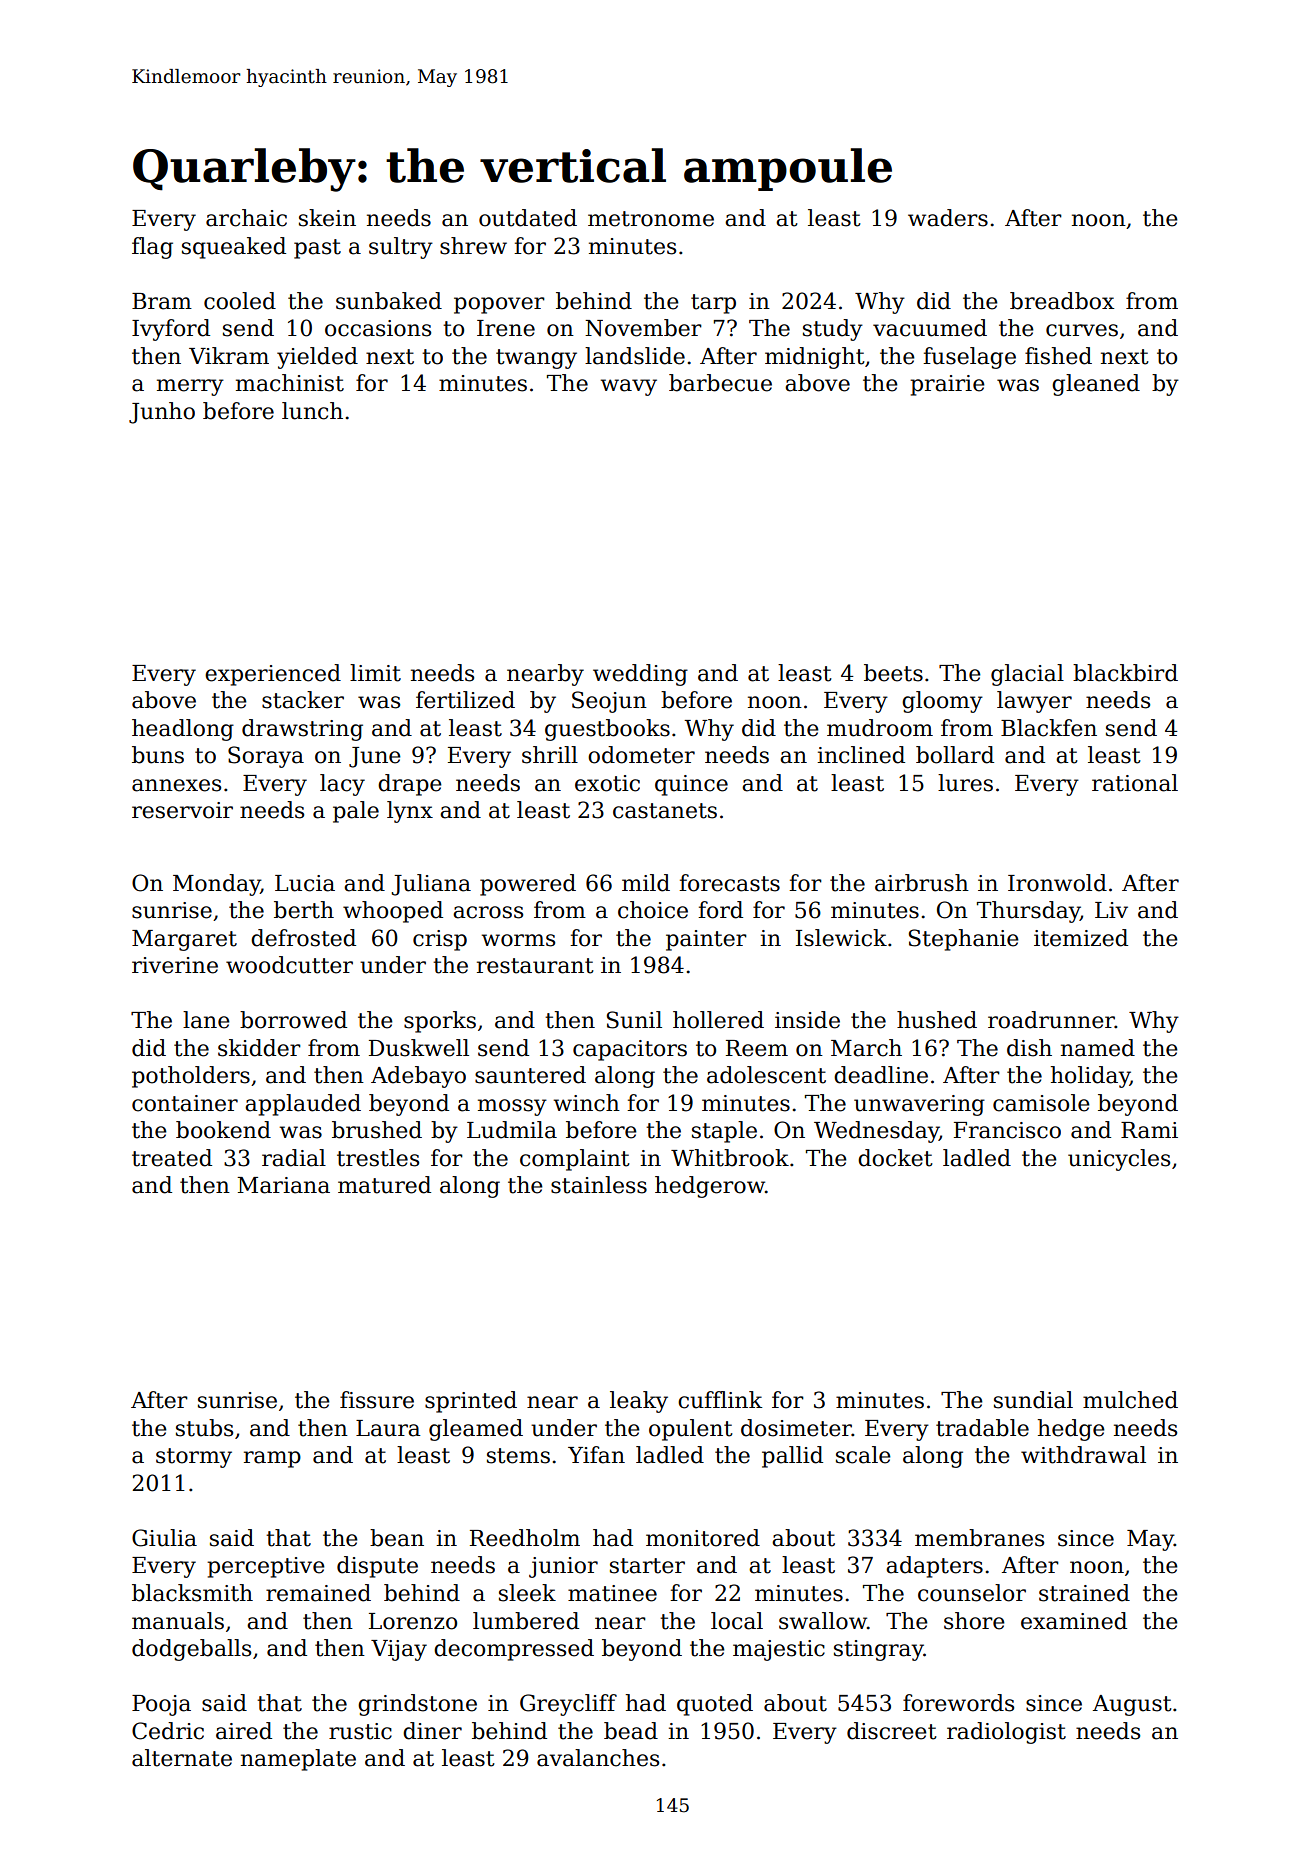 The width and height of the page is (1310, 1853). What do you see at coordinates (303, 1105) in the page?
I see `applauded` at bounding box center [303, 1105].
